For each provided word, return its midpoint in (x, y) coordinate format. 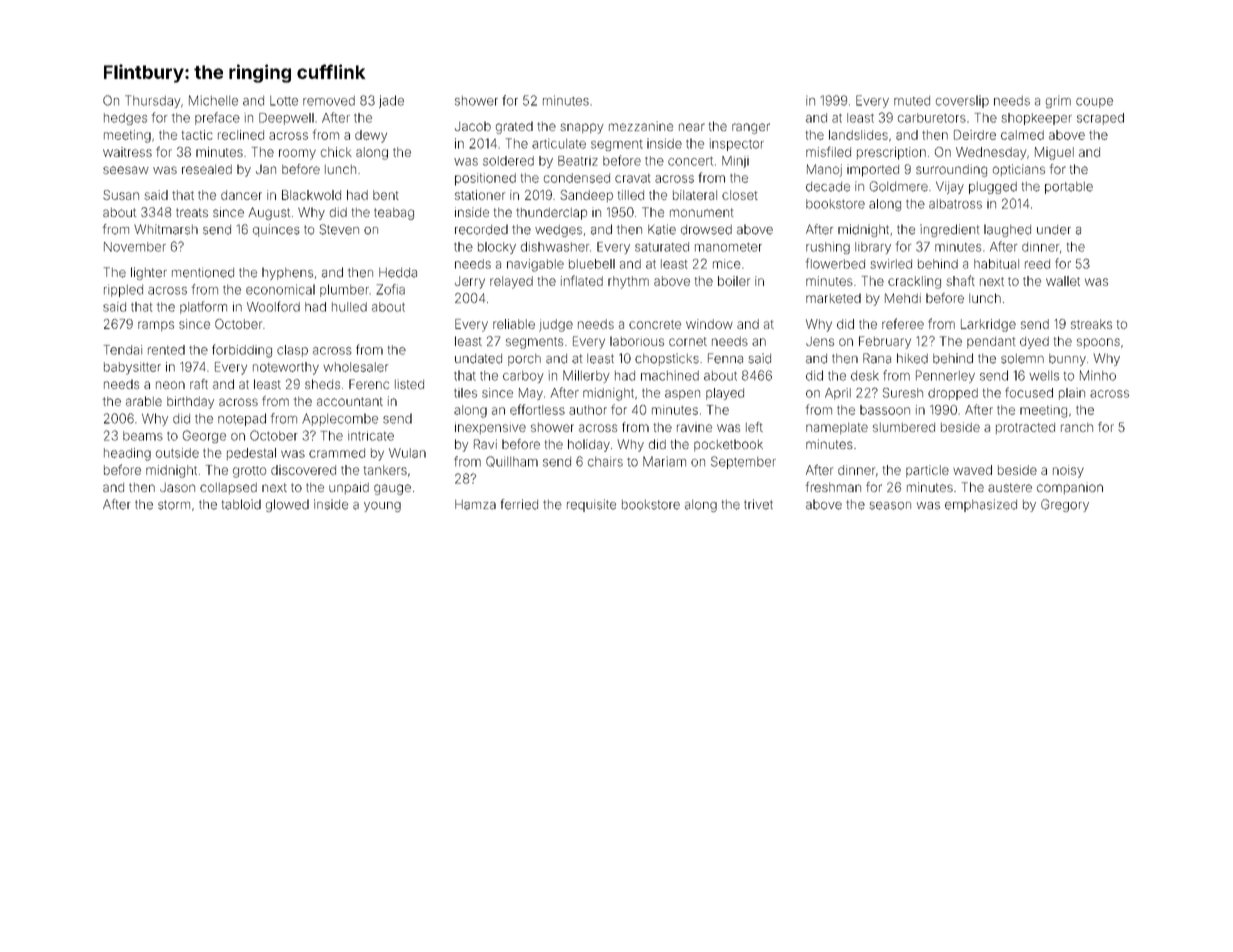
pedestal (251, 454)
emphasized (981, 505)
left (754, 427)
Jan (266, 169)
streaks (1091, 324)
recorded (481, 229)
